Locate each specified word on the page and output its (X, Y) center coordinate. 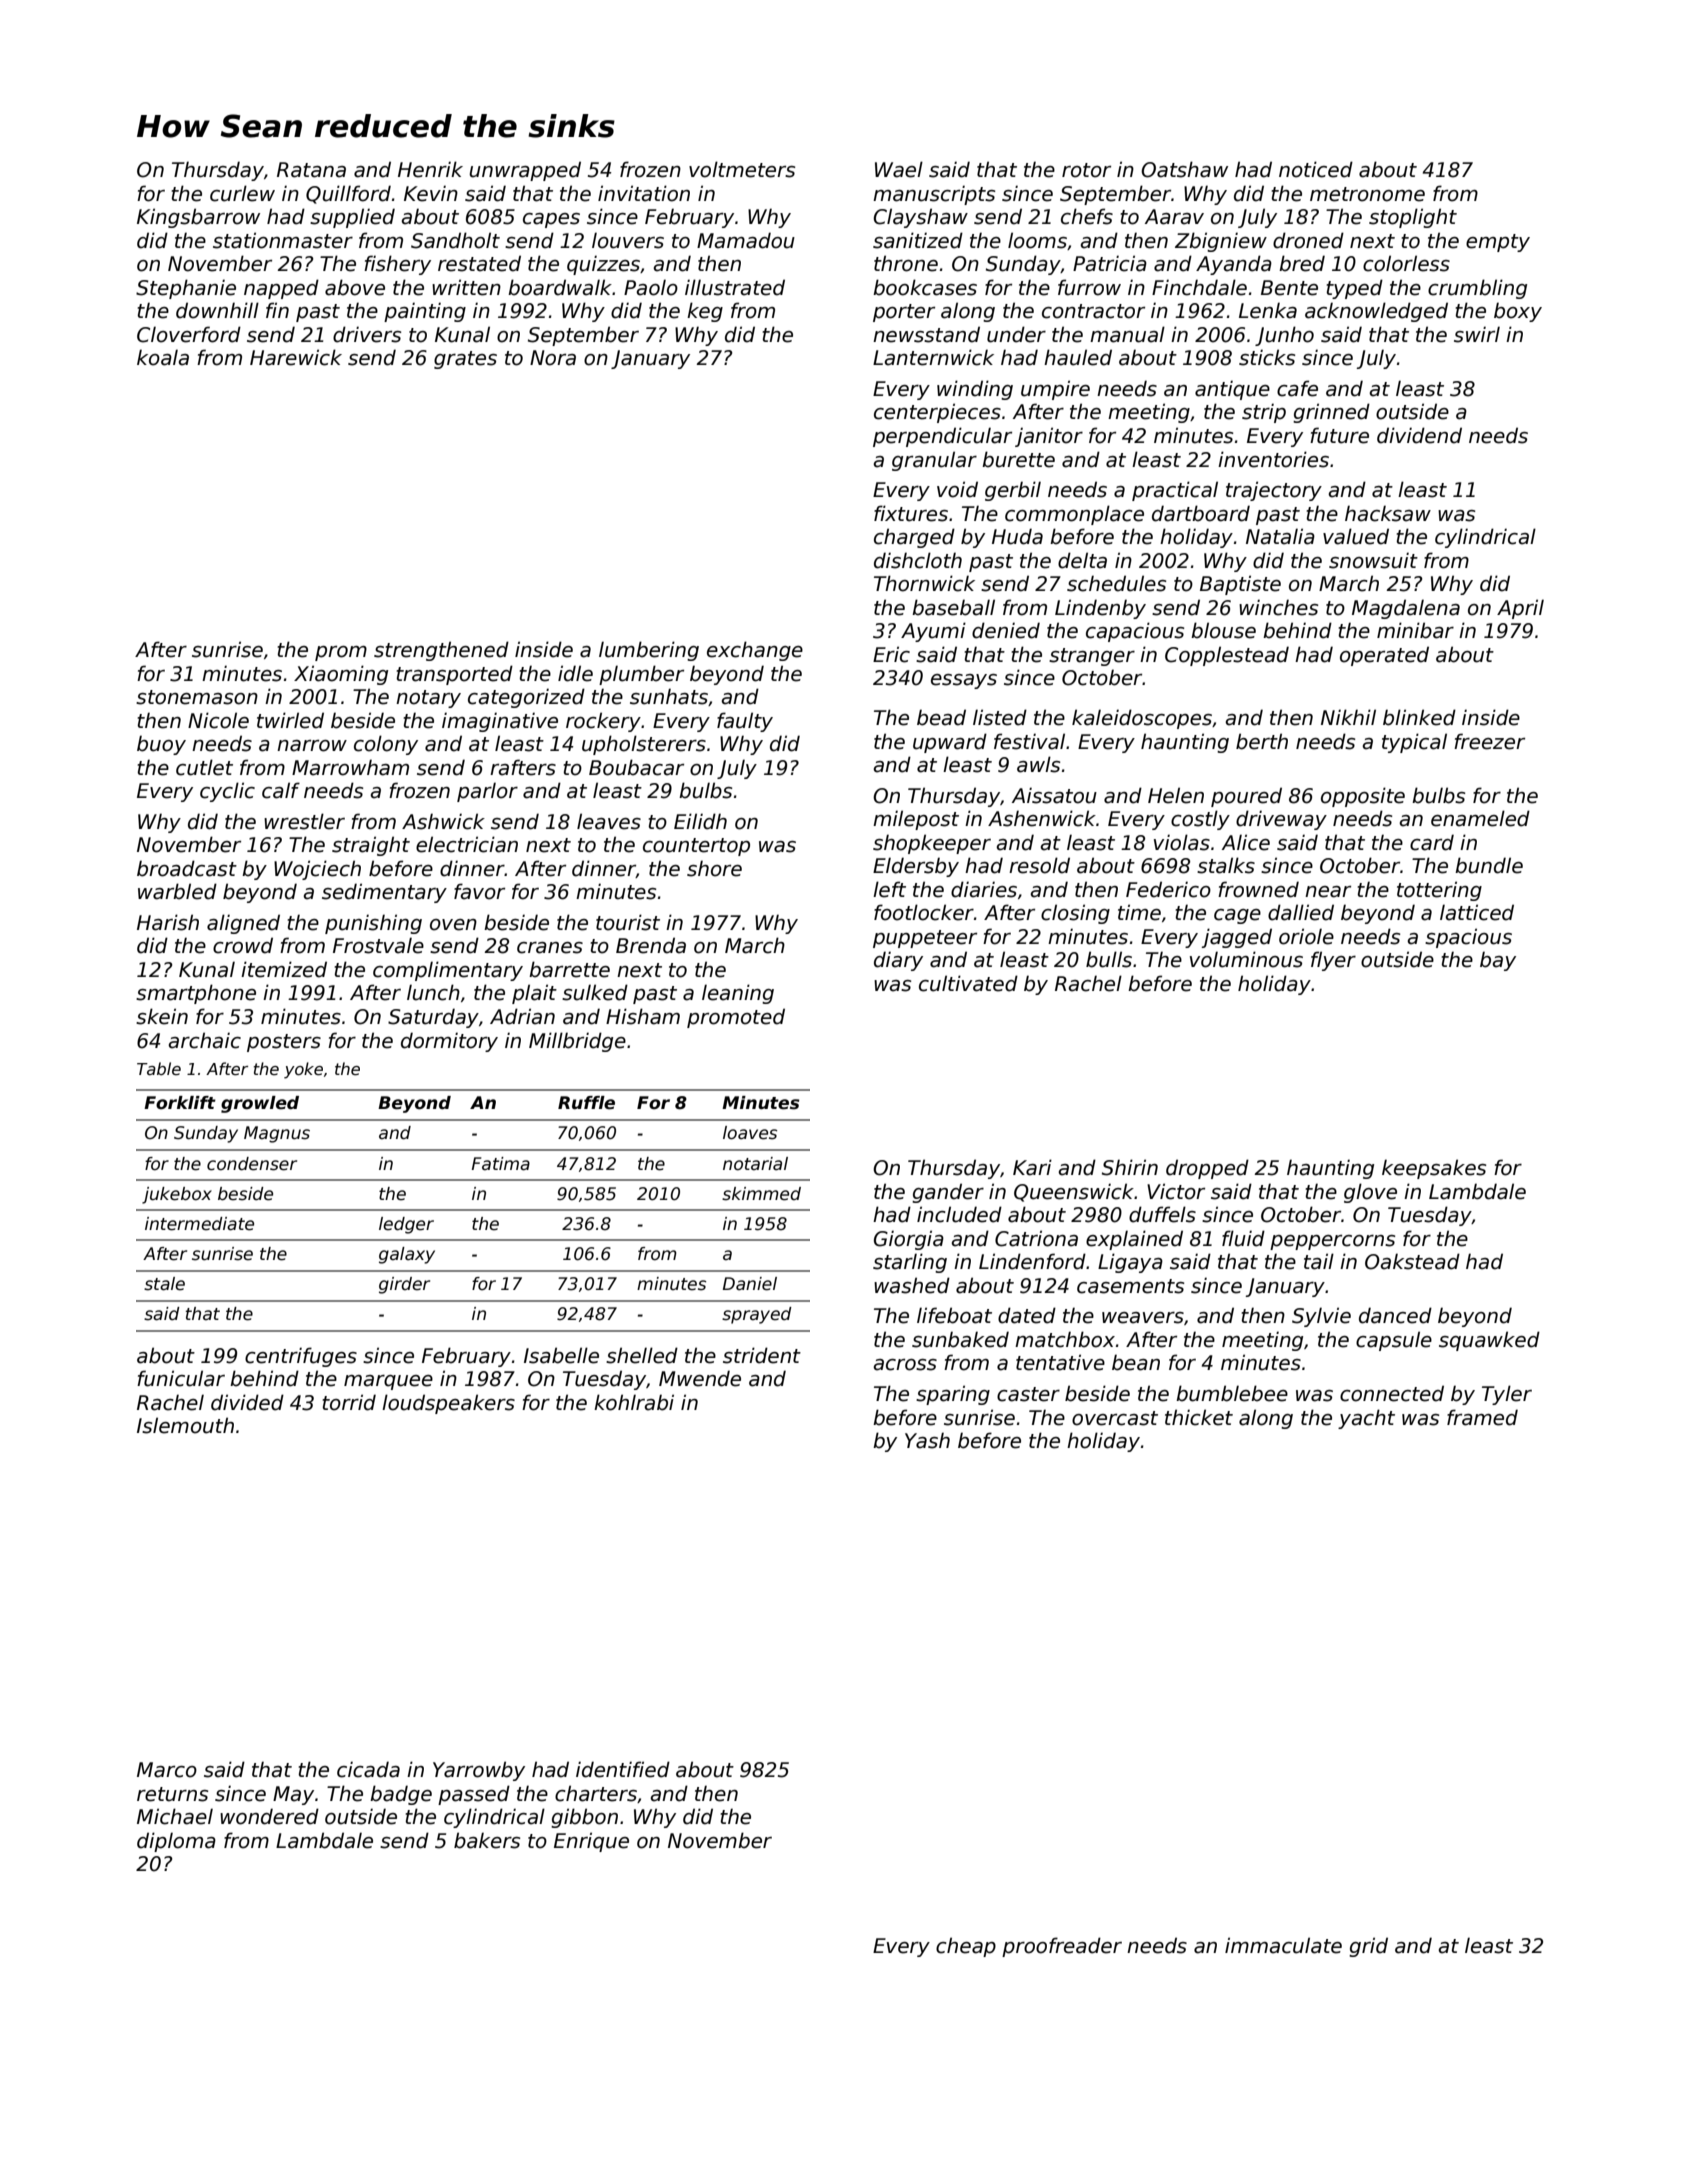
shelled (642, 1355)
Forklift (180, 1103)
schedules (1116, 583)
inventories (1273, 459)
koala (163, 357)
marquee (388, 1382)
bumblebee (1232, 1393)
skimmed (761, 1194)
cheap (966, 1947)
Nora (553, 358)
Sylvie (1321, 1317)
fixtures (911, 513)
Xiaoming (341, 675)
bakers (487, 1840)
